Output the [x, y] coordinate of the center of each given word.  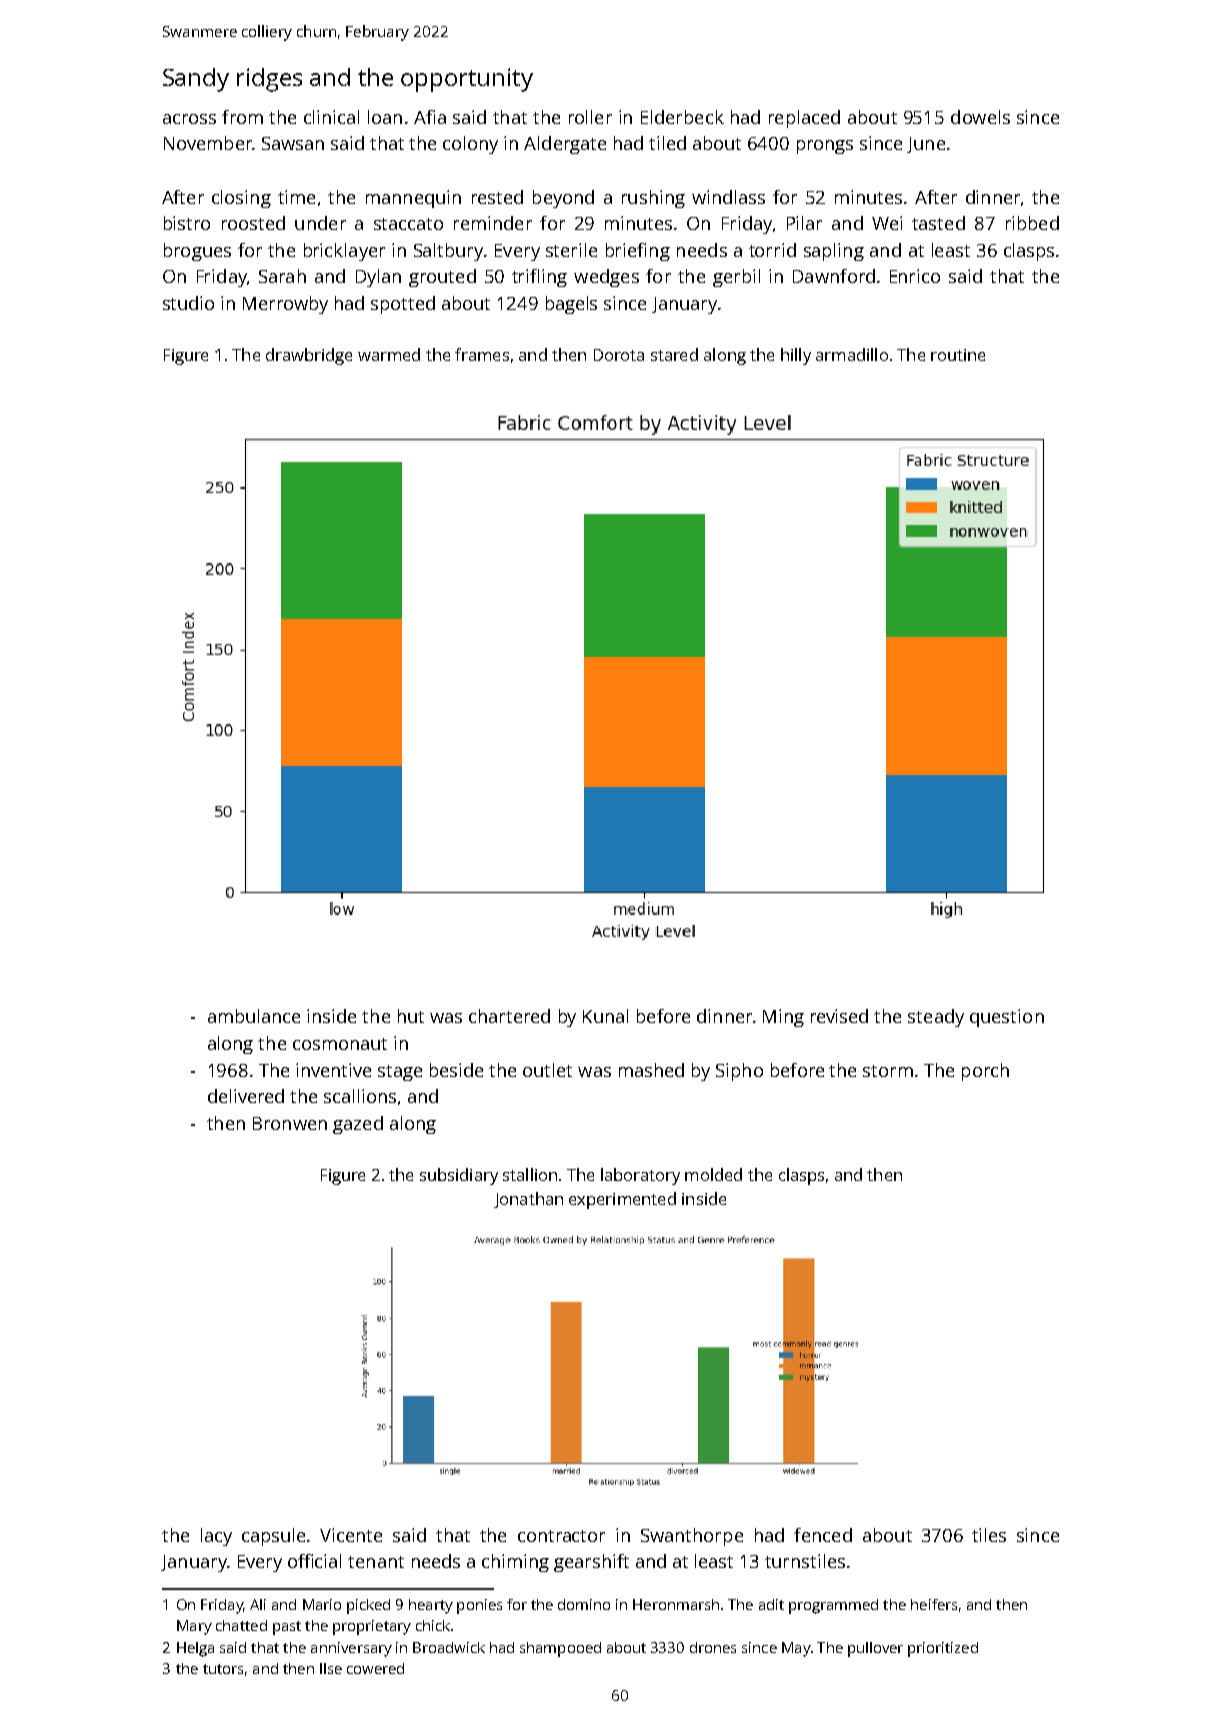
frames [482, 354]
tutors [223, 1669]
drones [713, 1647]
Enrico [915, 276]
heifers [934, 1604]
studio [188, 303]
